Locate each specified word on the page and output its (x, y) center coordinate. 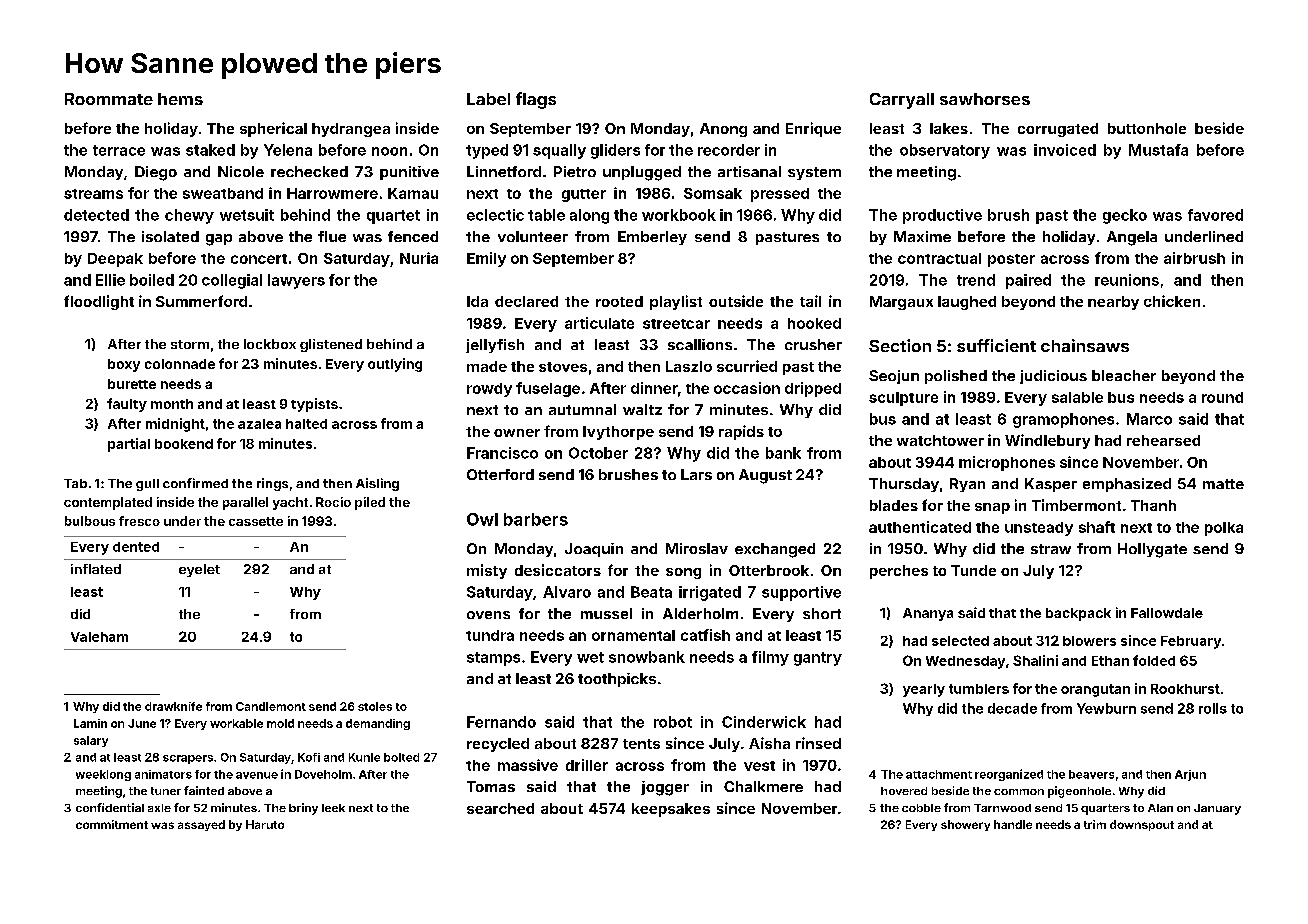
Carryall (902, 101)
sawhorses (985, 99)
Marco (1149, 419)
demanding (378, 724)
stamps (493, 659)
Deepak (115, 260)
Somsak (713, 193)
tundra (490, 635)
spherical (273, 129)
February (1191, 642)
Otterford (500, 474)
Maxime (922, 236)
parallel (245, 503)
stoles (375, 706)
